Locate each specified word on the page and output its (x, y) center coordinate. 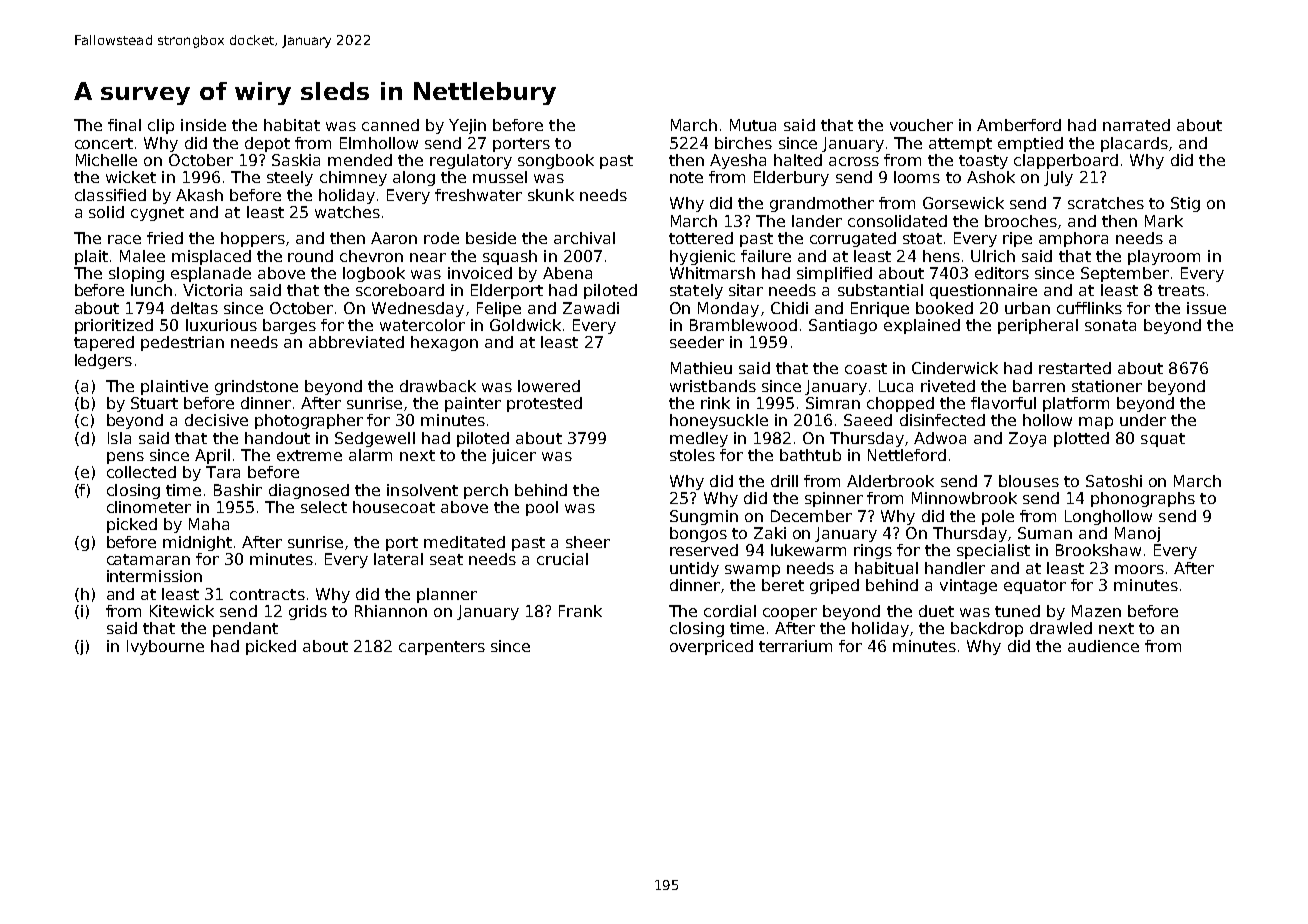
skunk (551, 195)
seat (446, 559)
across (854, 161)
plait (91, 257)
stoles (692, 455)
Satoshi (1114, 481)
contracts (267, 594)
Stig (1185, 204)
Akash (199, 195)
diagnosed (309, 491)
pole (998, 517)
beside (491, 238)
